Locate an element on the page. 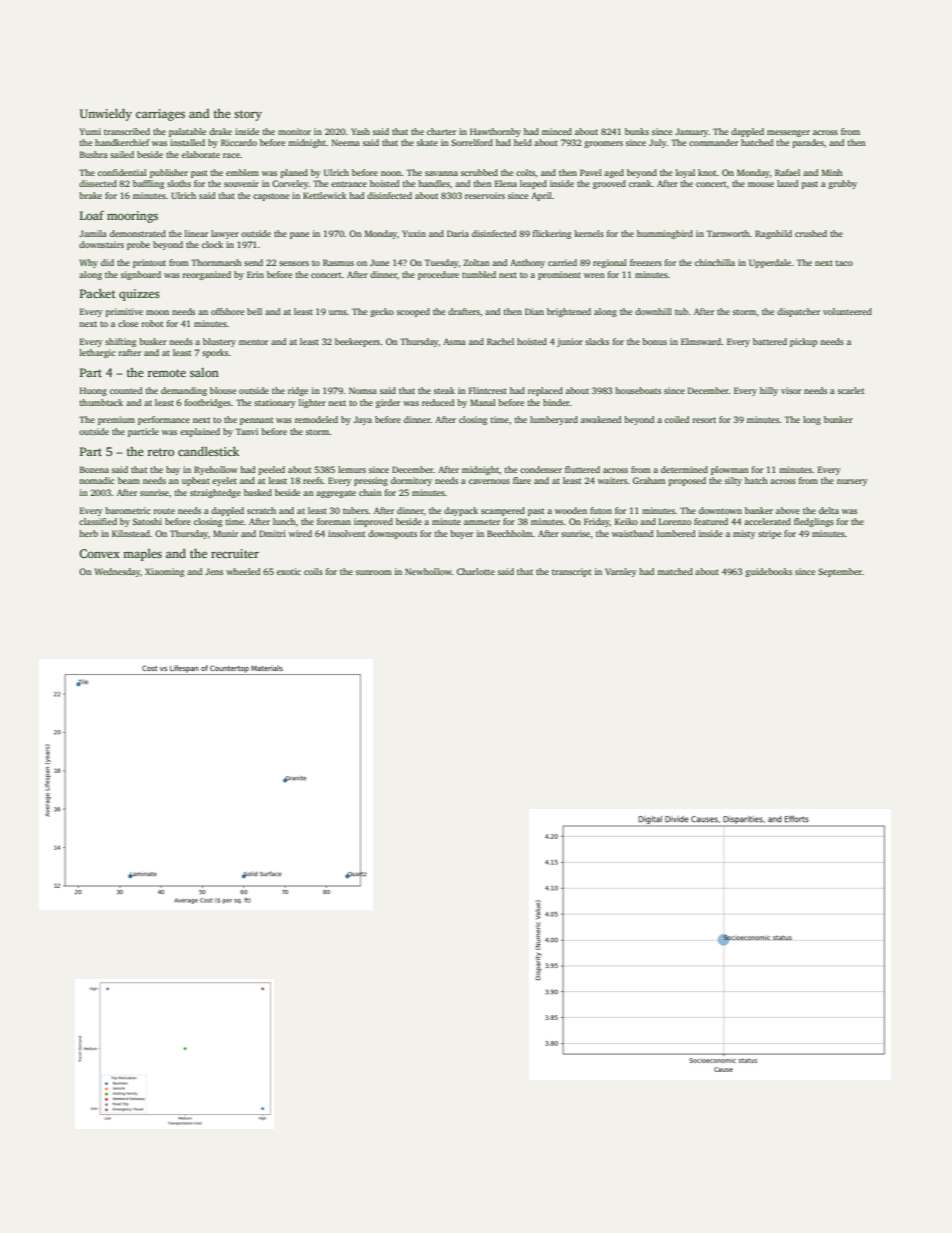  transcript is located at coordinates (571, 572).
